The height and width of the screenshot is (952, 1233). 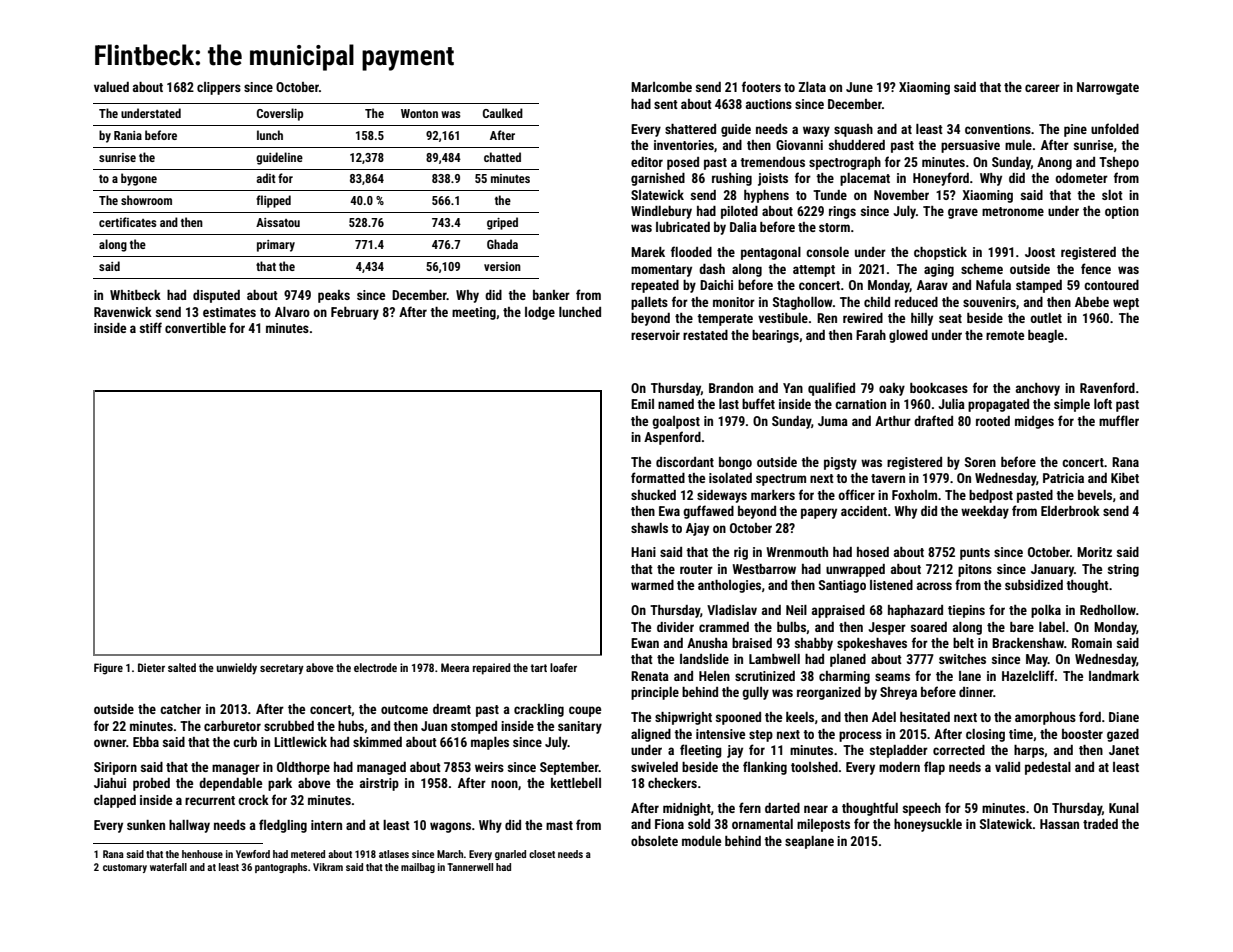 I want to click on repaired, so click(x=491, y=669).
